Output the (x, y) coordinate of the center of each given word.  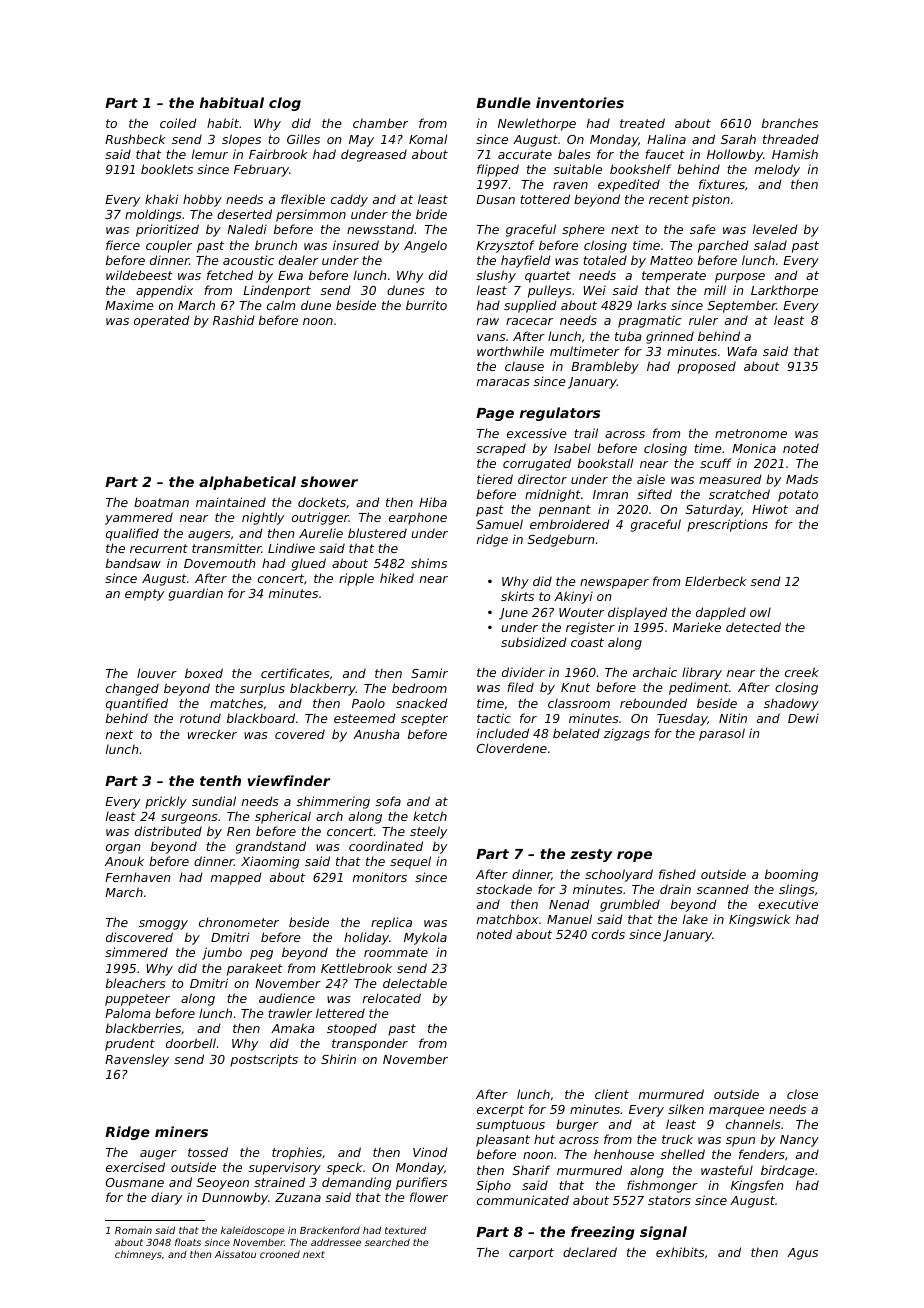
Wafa (742, 351)
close (802, 1094)
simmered (136, 952)
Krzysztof (505, 246)
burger (577, 1125)
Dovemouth (219, 563)
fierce (123, 245)
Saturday (713, 510)
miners (181, 1131)
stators (669, 1200)
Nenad (569, 904)
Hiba (433, 502)
